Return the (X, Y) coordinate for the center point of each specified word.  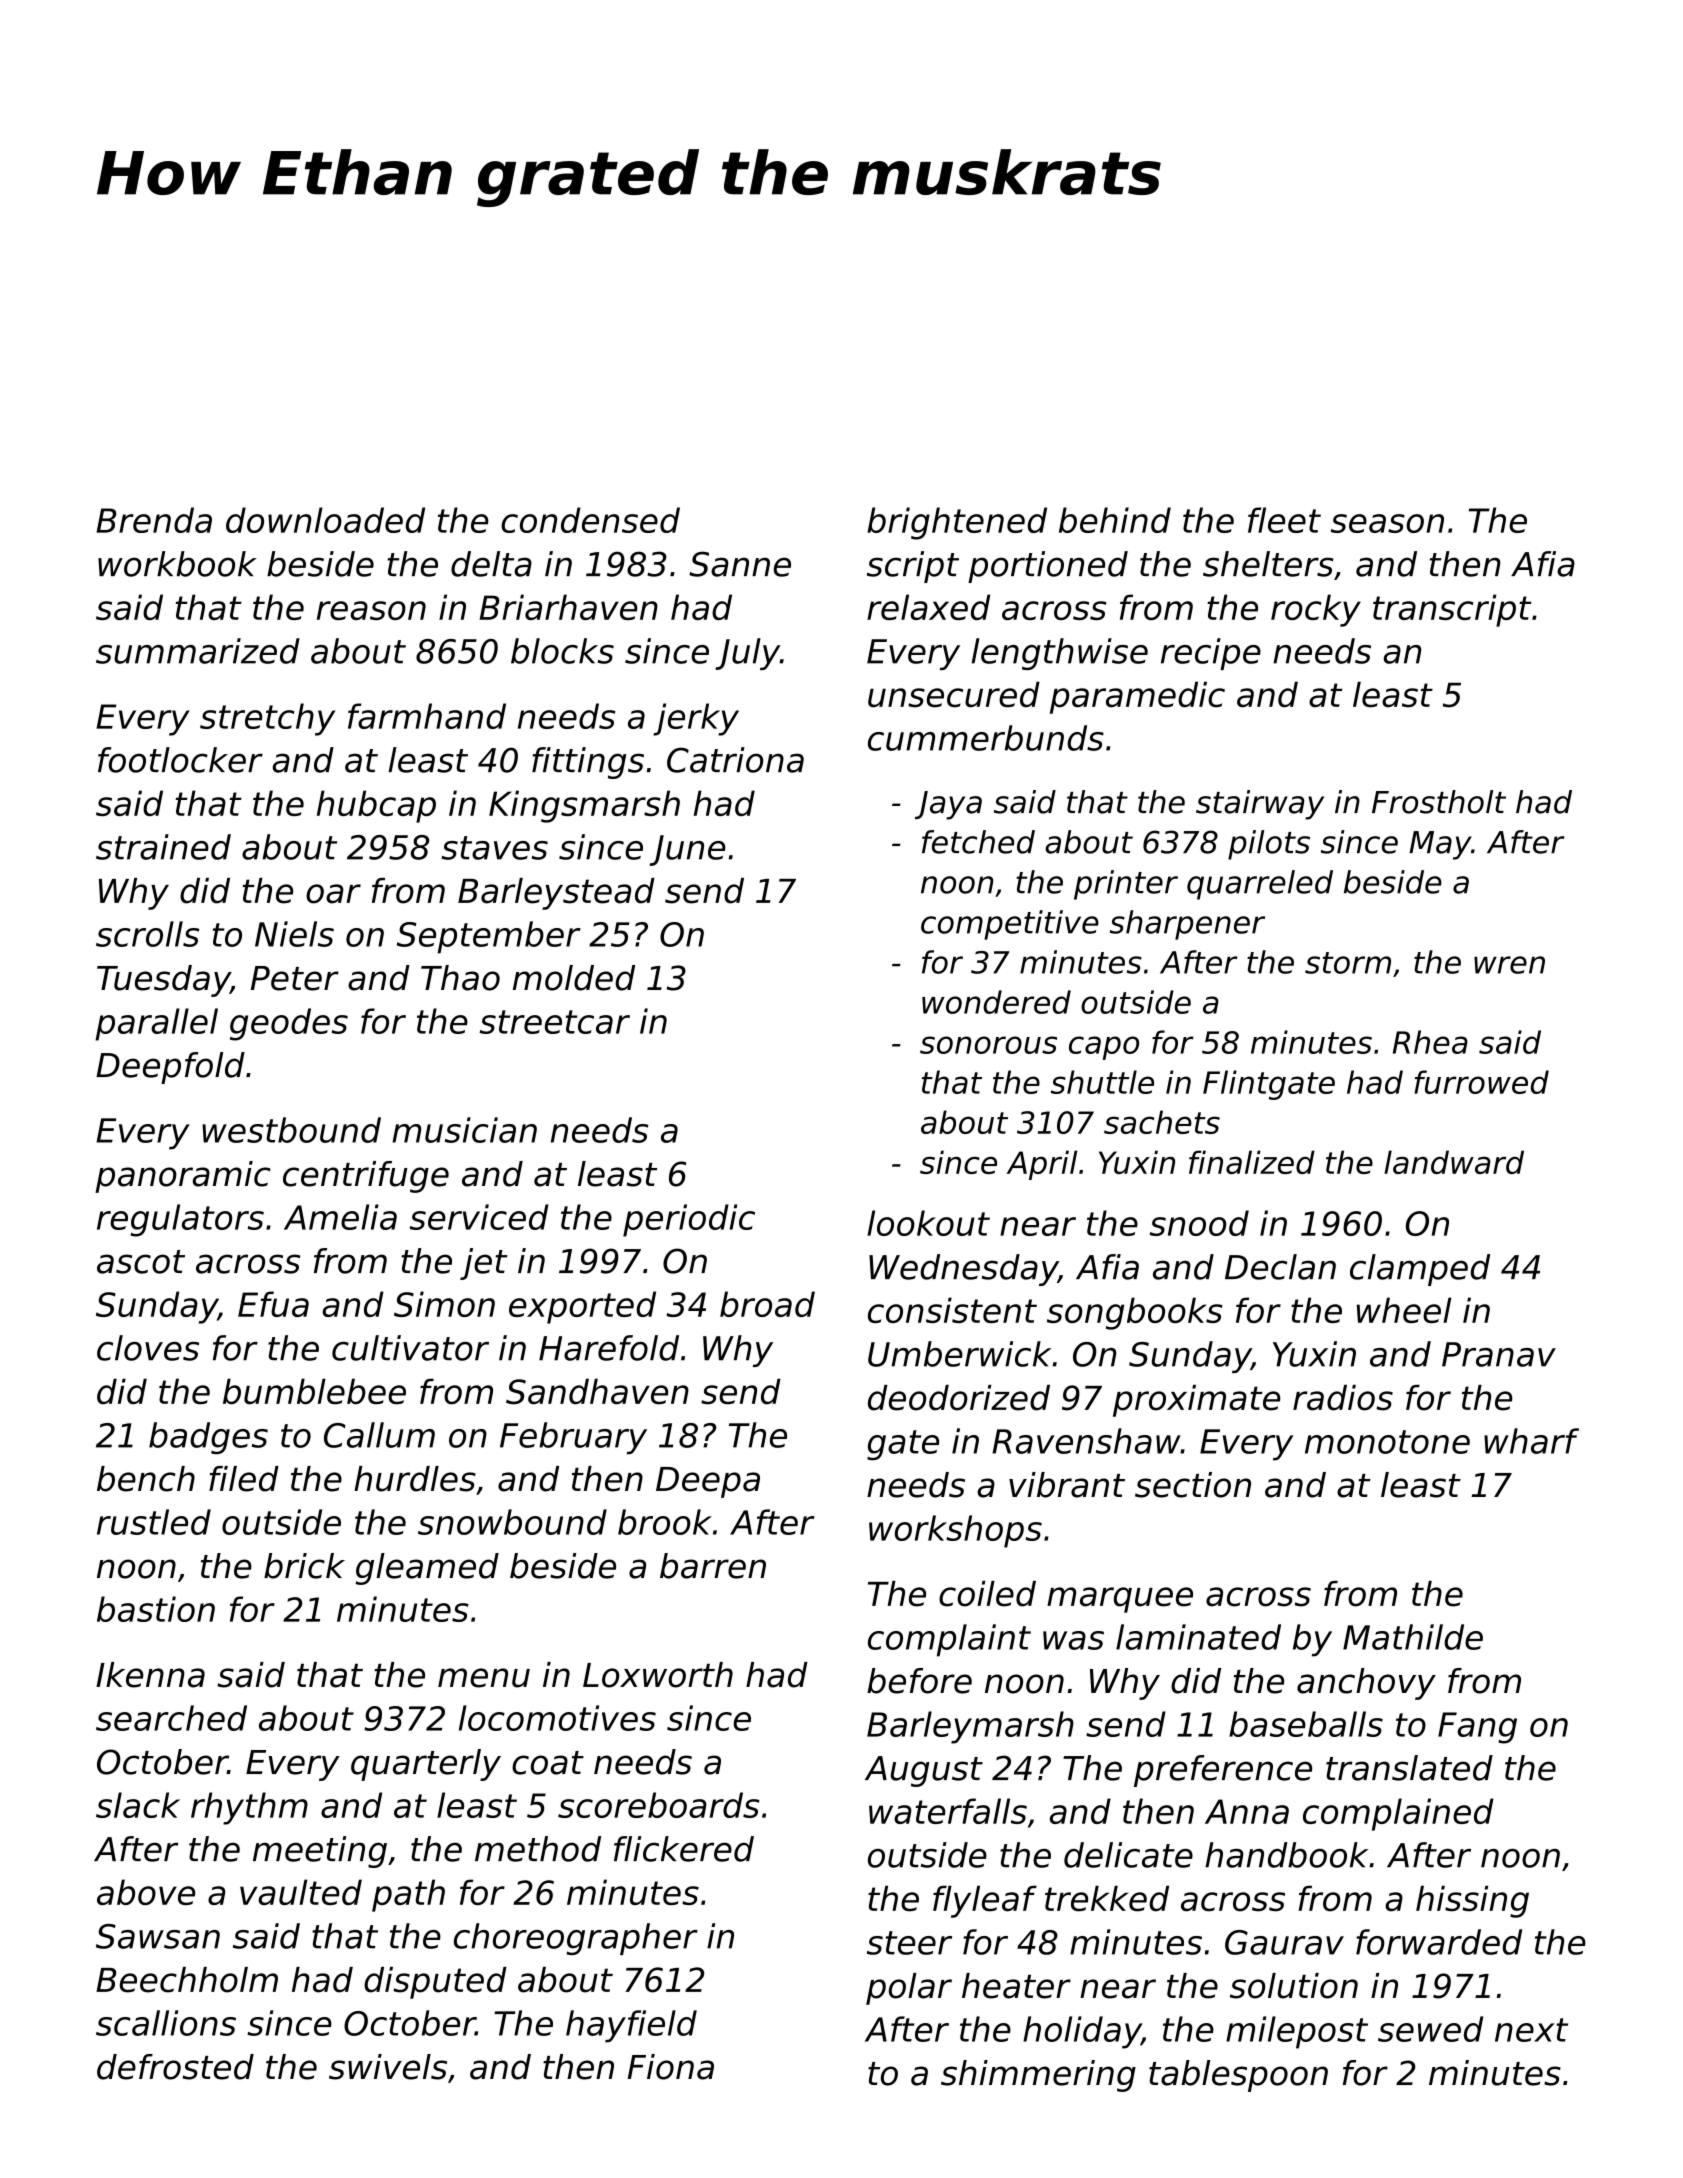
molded (574, 978)
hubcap (376, 806)
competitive (1010, 925)
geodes (289, 1024)
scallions (166, 2023)
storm (1348, 963)
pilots (1269, 845)
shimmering (1038, 2076)
